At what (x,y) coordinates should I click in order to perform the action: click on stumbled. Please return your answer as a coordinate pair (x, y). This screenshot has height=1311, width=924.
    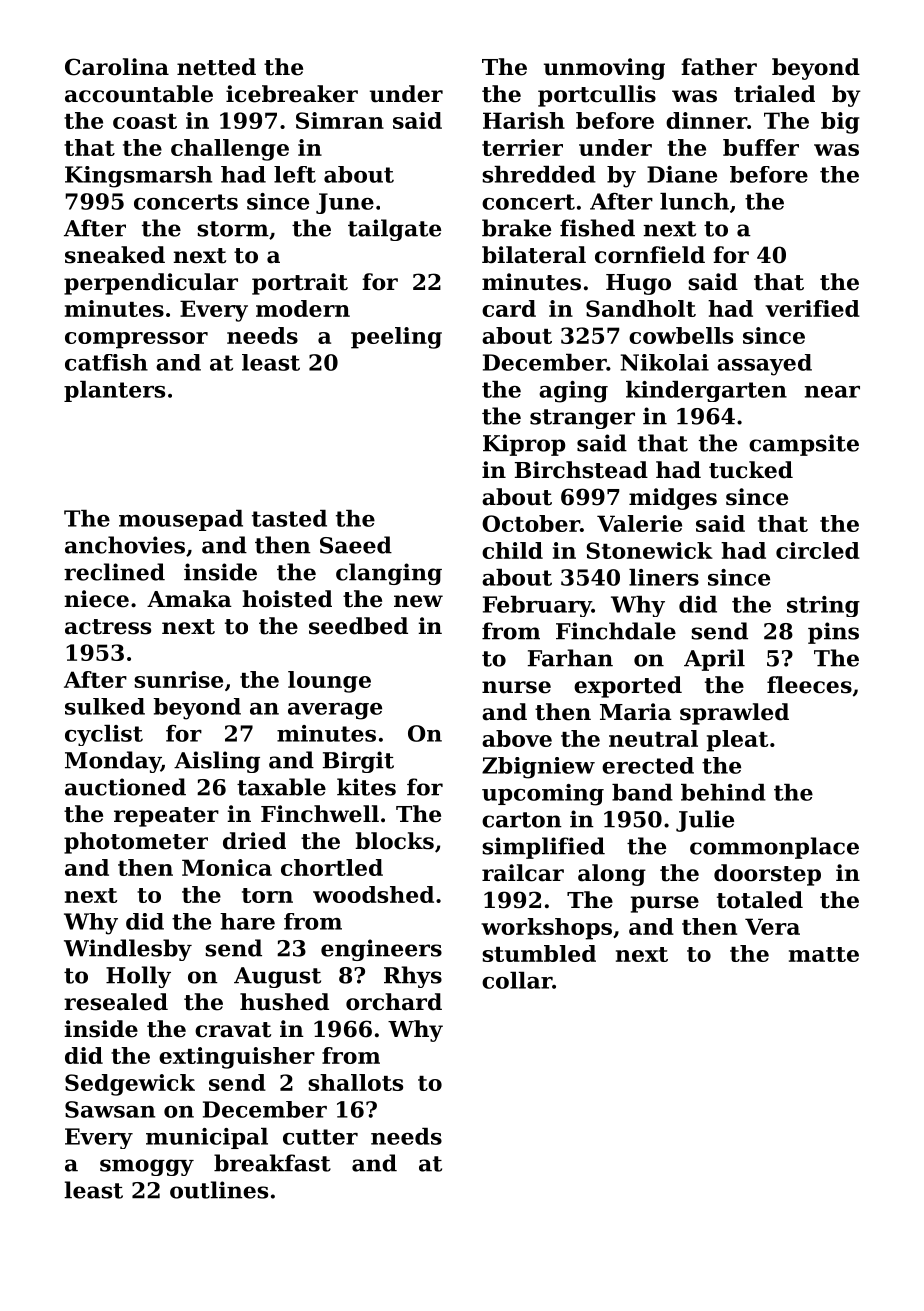
    Looking at the image, I should click on (539, 953).
